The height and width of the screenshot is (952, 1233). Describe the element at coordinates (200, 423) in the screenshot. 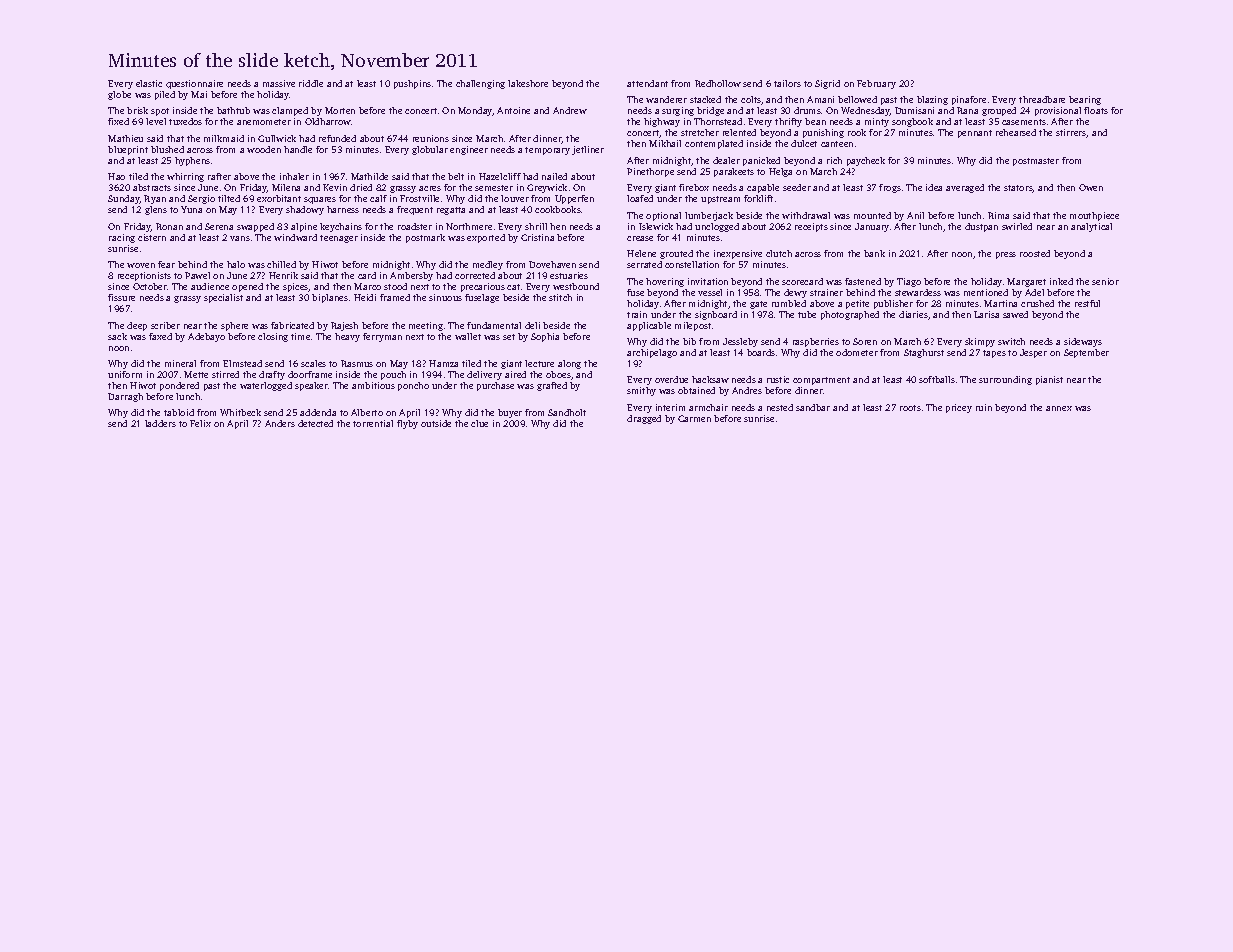

I see `Felix` at that location.
